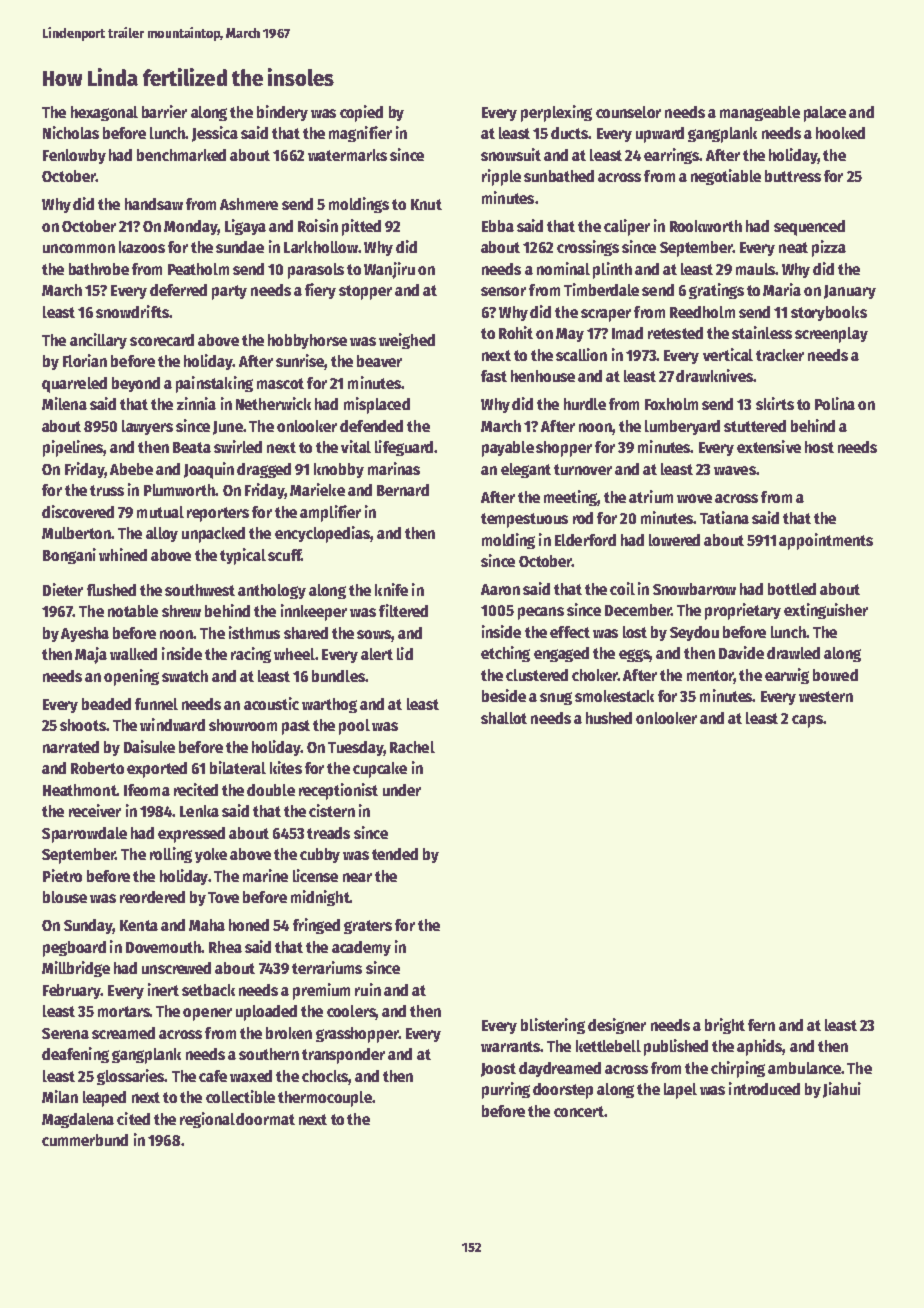 Image resolution: width=924 pixels, height=1308 pixels. What do you see at coordinates (282, 113) in the screenshot?
I see `bindery` at bounding box center [282, 113].
